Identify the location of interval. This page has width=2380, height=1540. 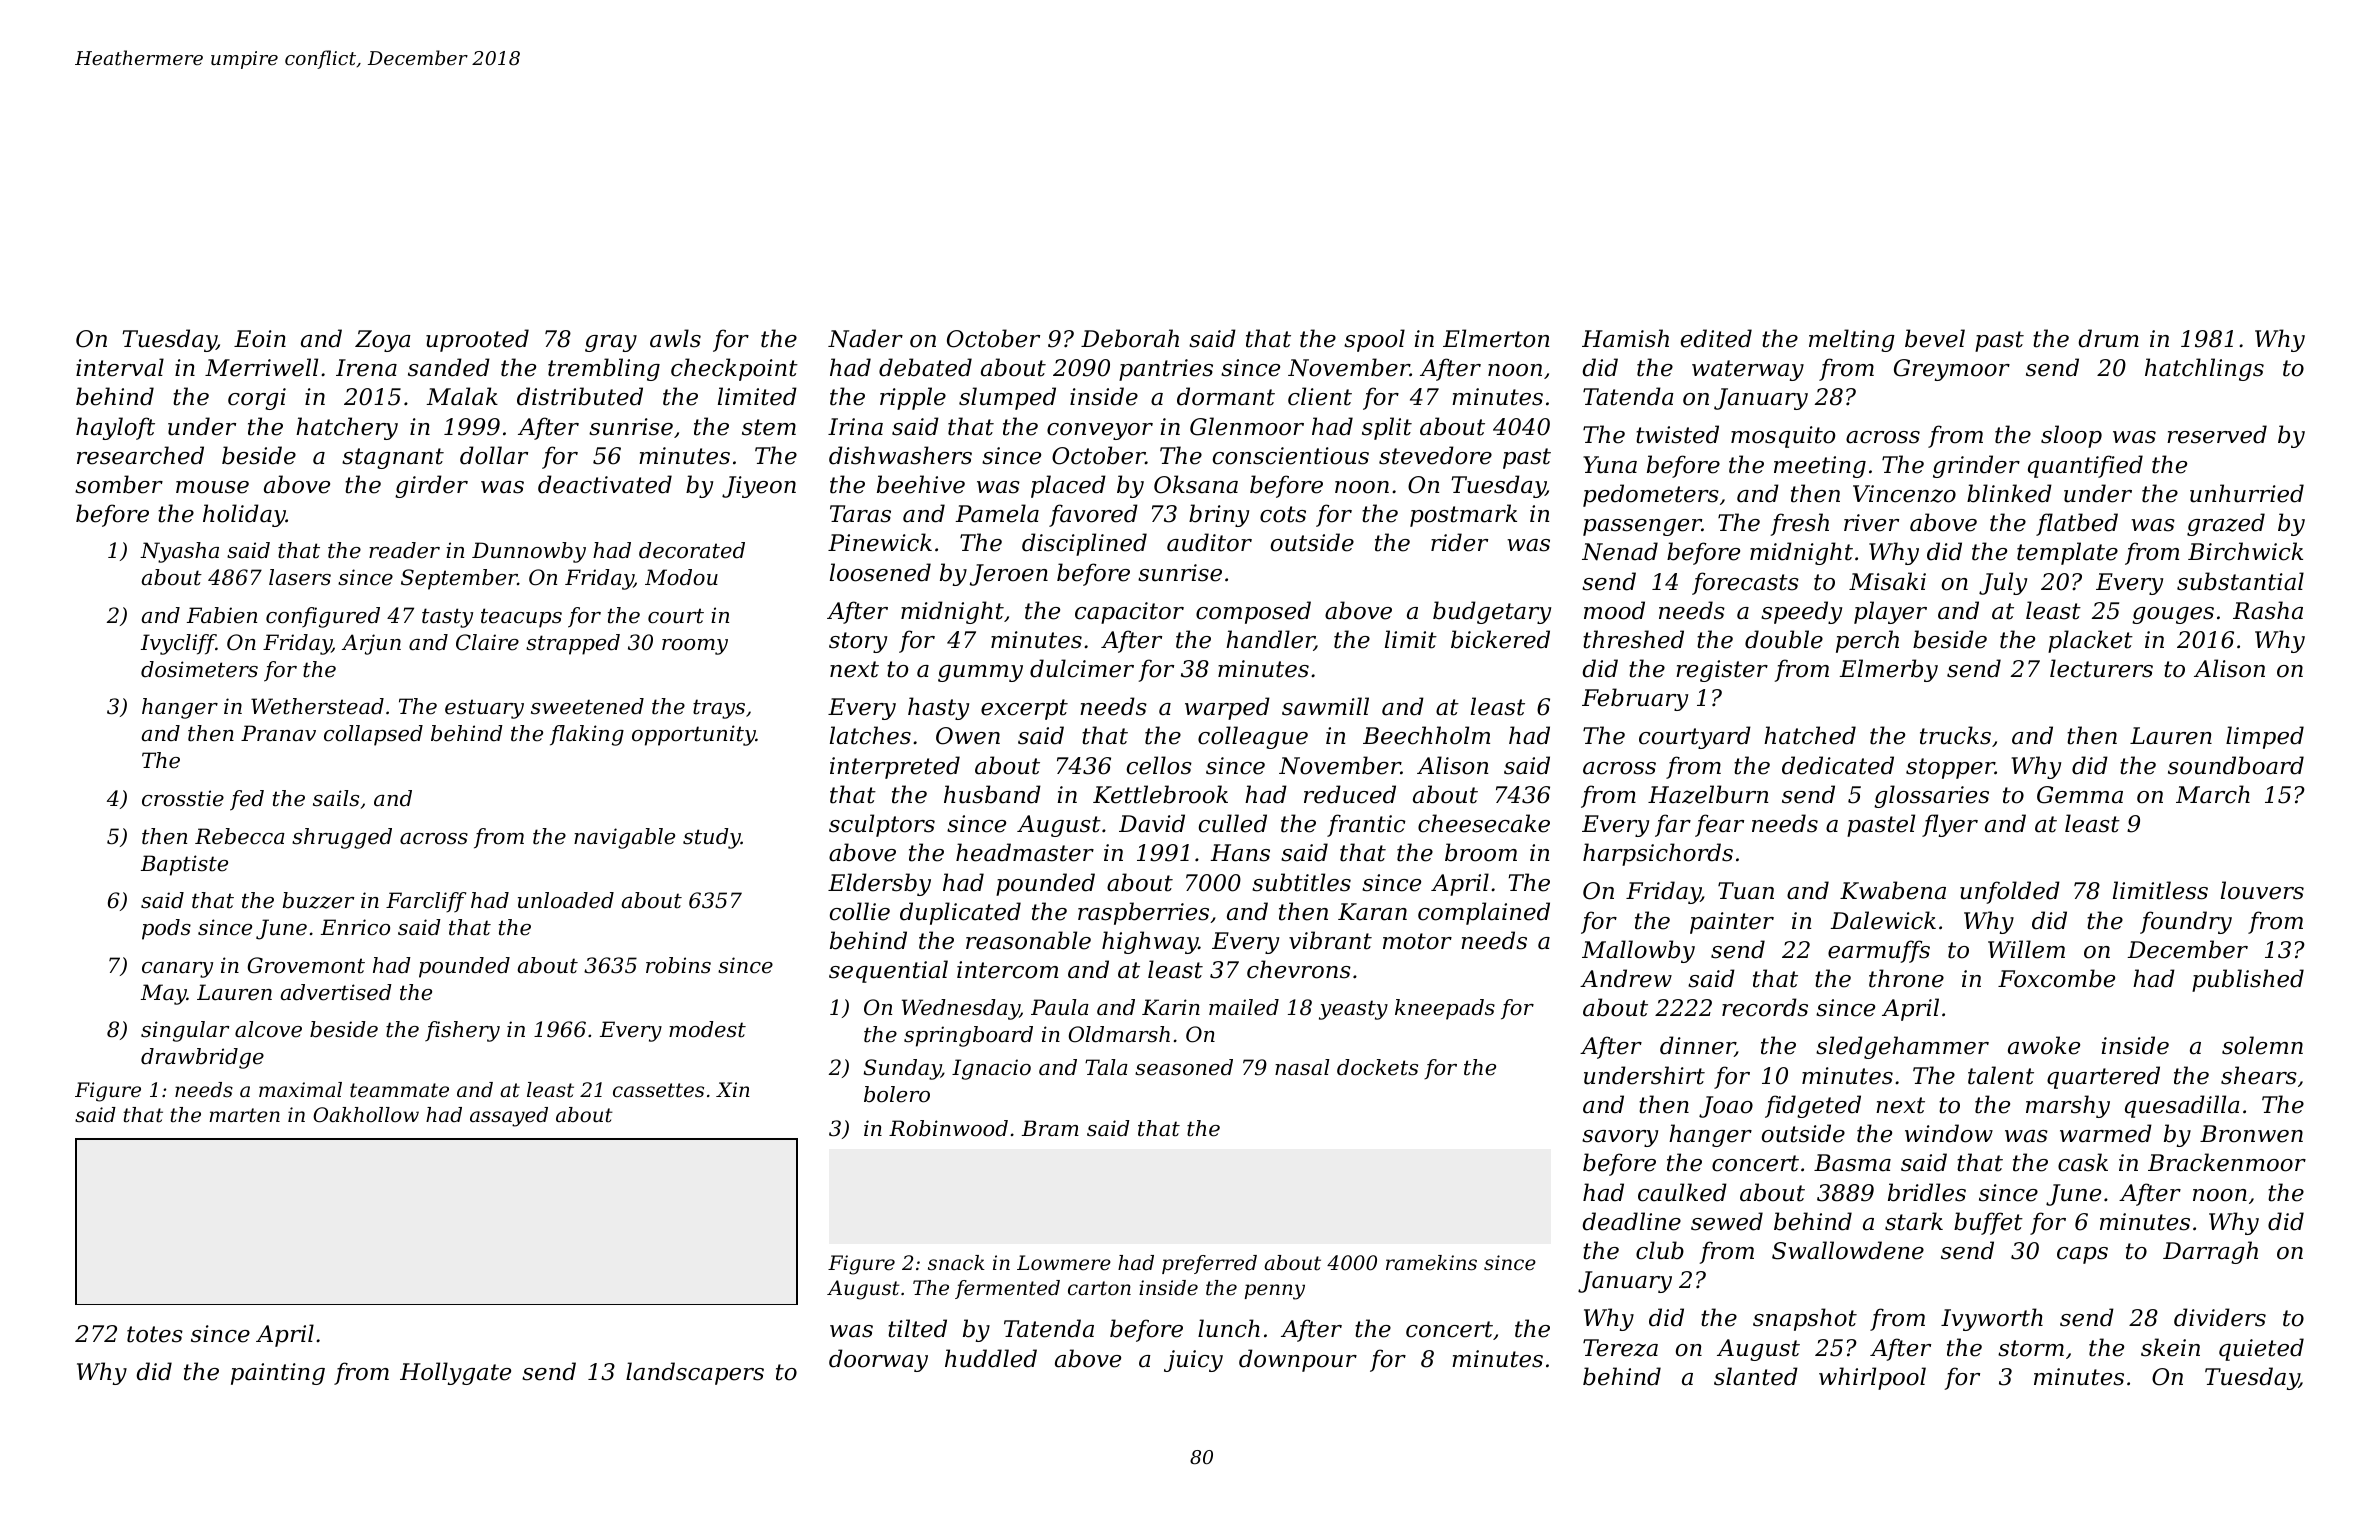
(120, 367).
